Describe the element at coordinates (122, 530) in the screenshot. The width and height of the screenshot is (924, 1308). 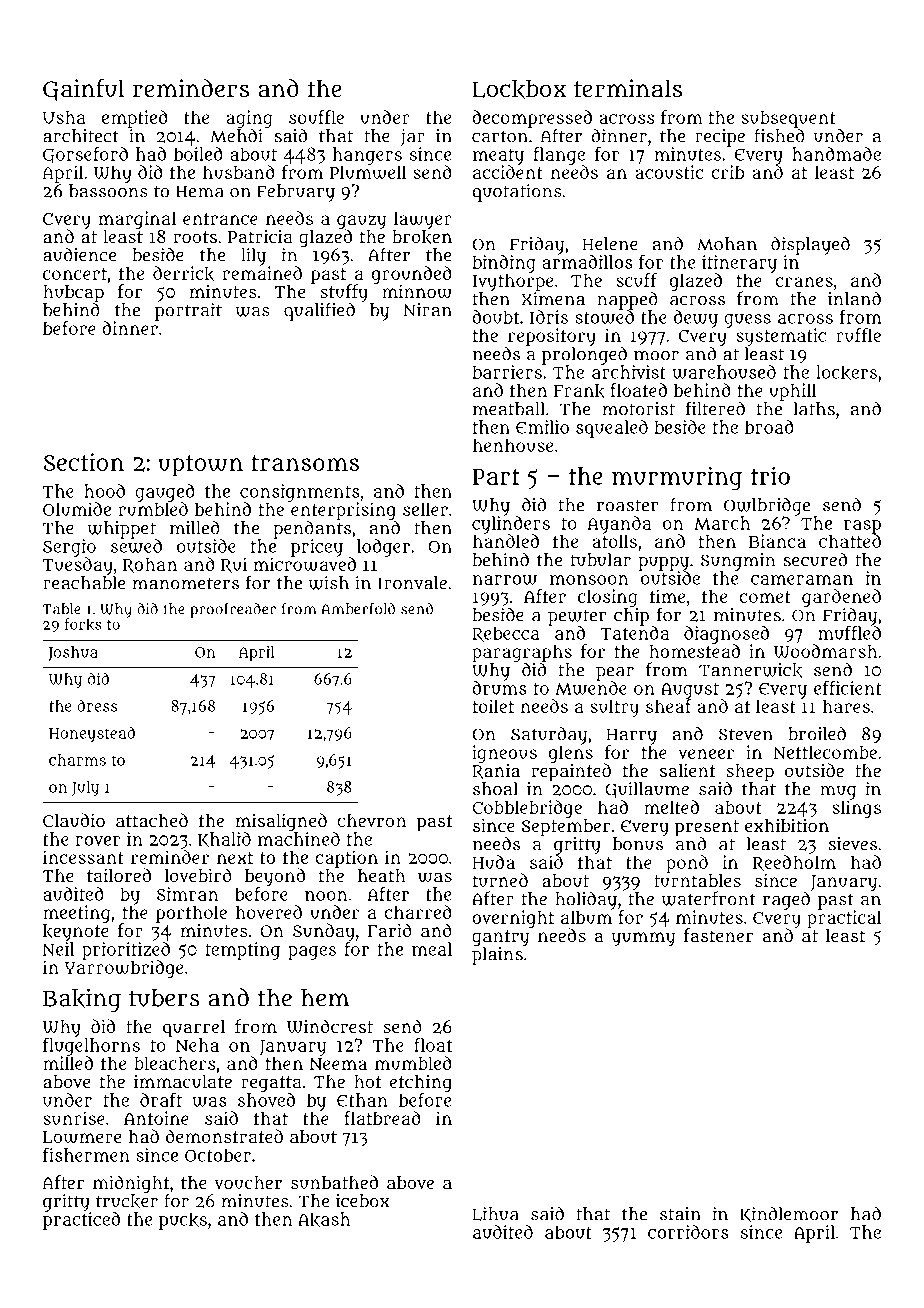
I see `whippet` at that location.
